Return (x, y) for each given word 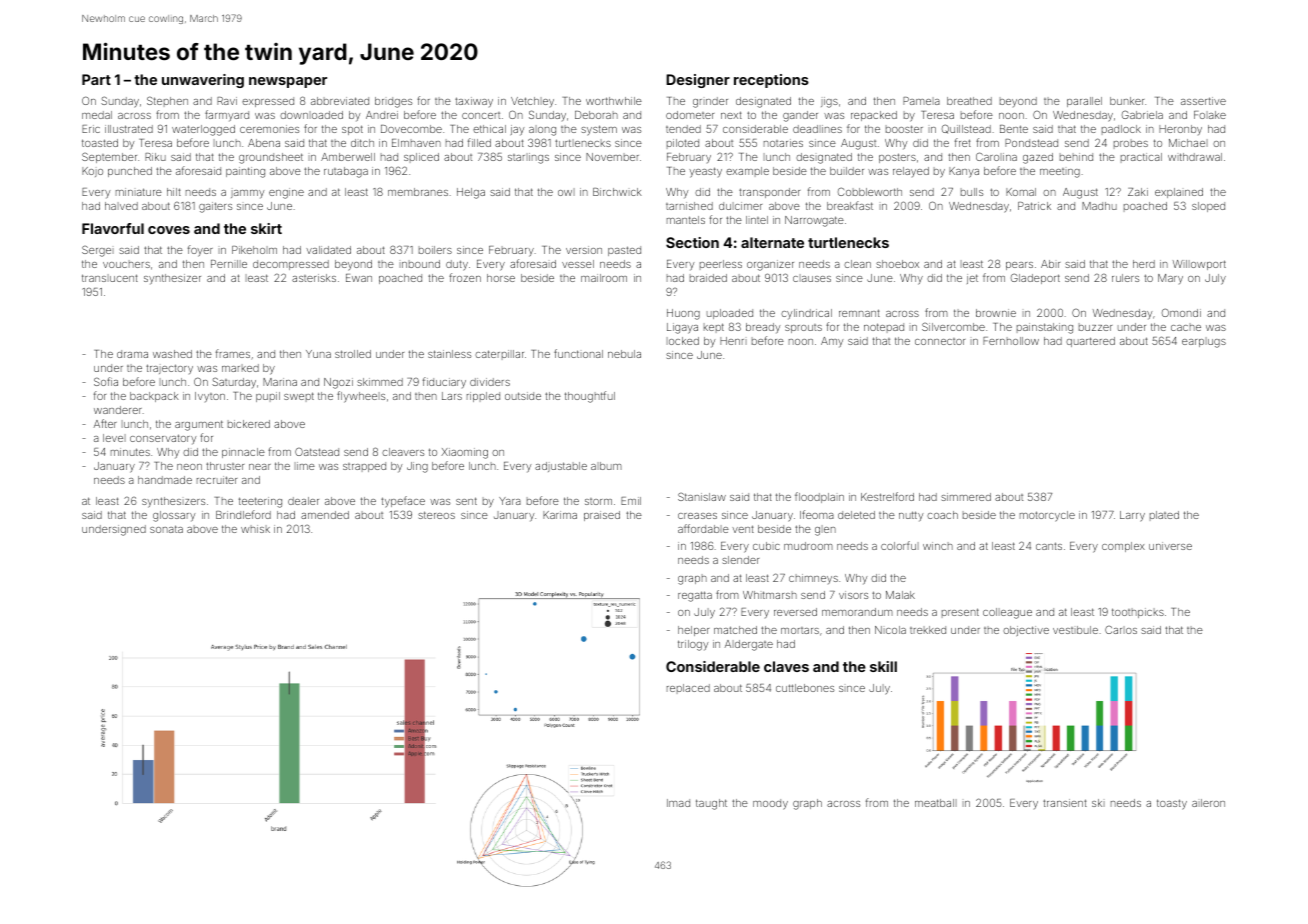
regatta (695, 596)
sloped (1208, 207)
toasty (1172, 804)
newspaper (288, 82)
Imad (678, 803)
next (731, 115)
